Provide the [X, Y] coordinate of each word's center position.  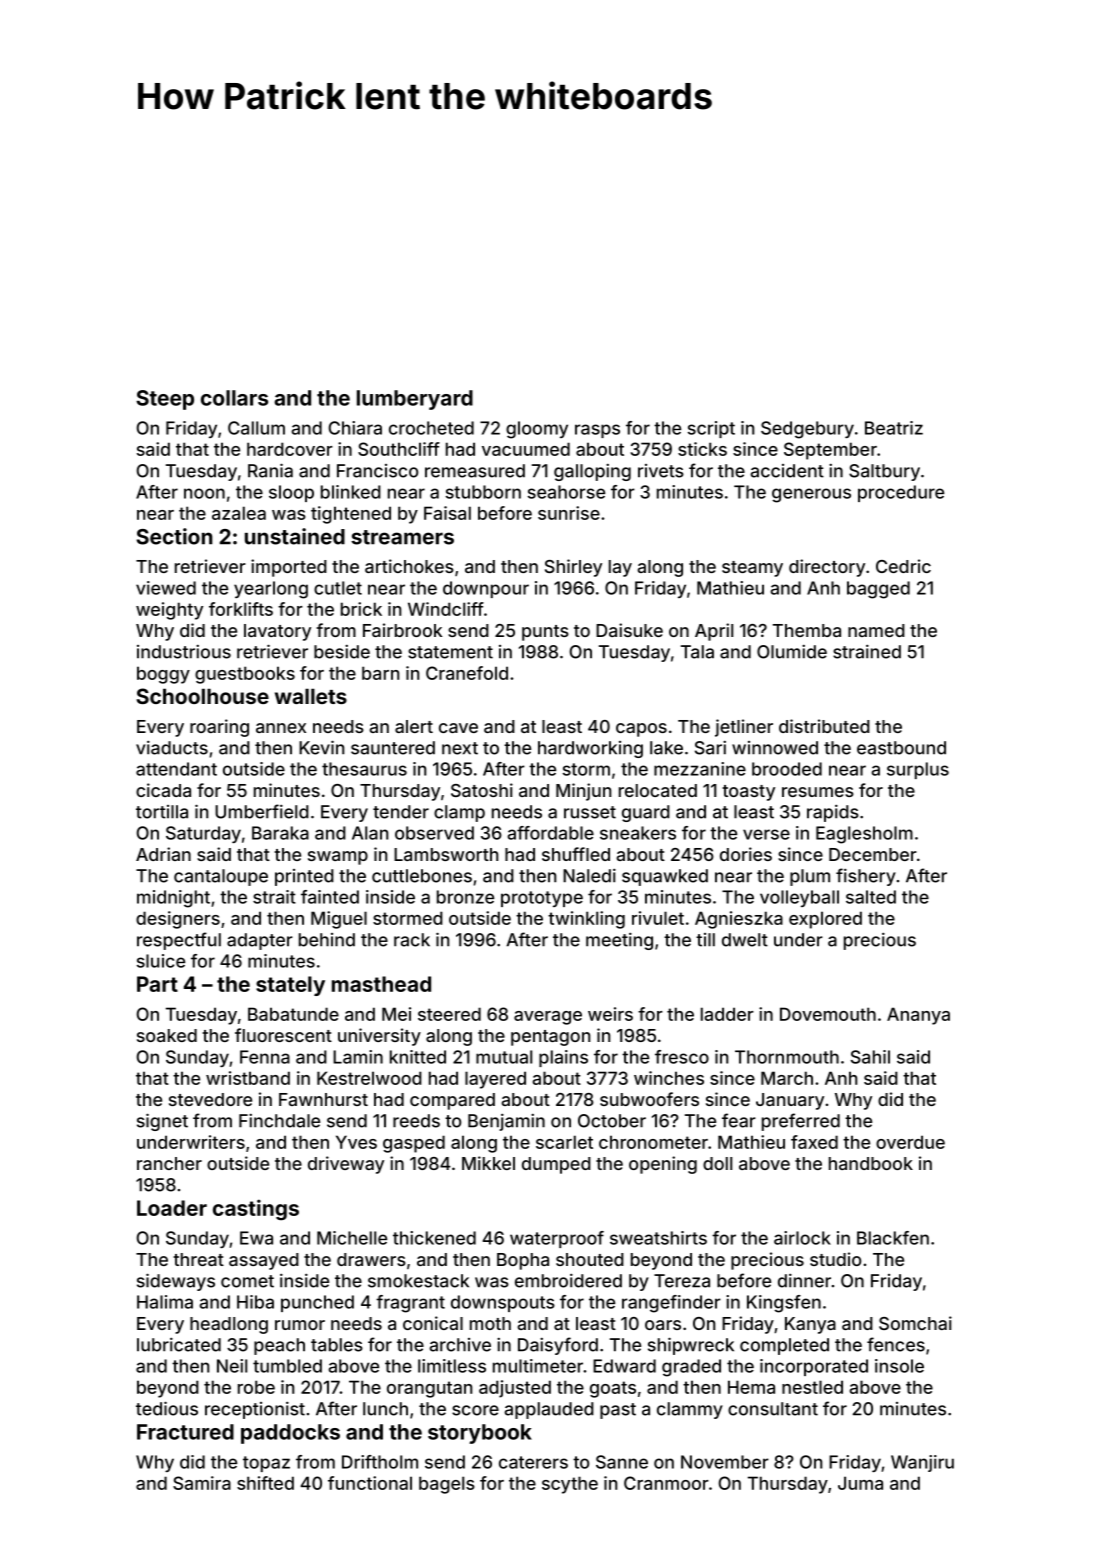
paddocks [290, 1434]
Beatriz [894, 428]
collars [234, 398]
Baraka [280, 833]
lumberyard [415, 400]
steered [449, 1014]
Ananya [918, 1016]
